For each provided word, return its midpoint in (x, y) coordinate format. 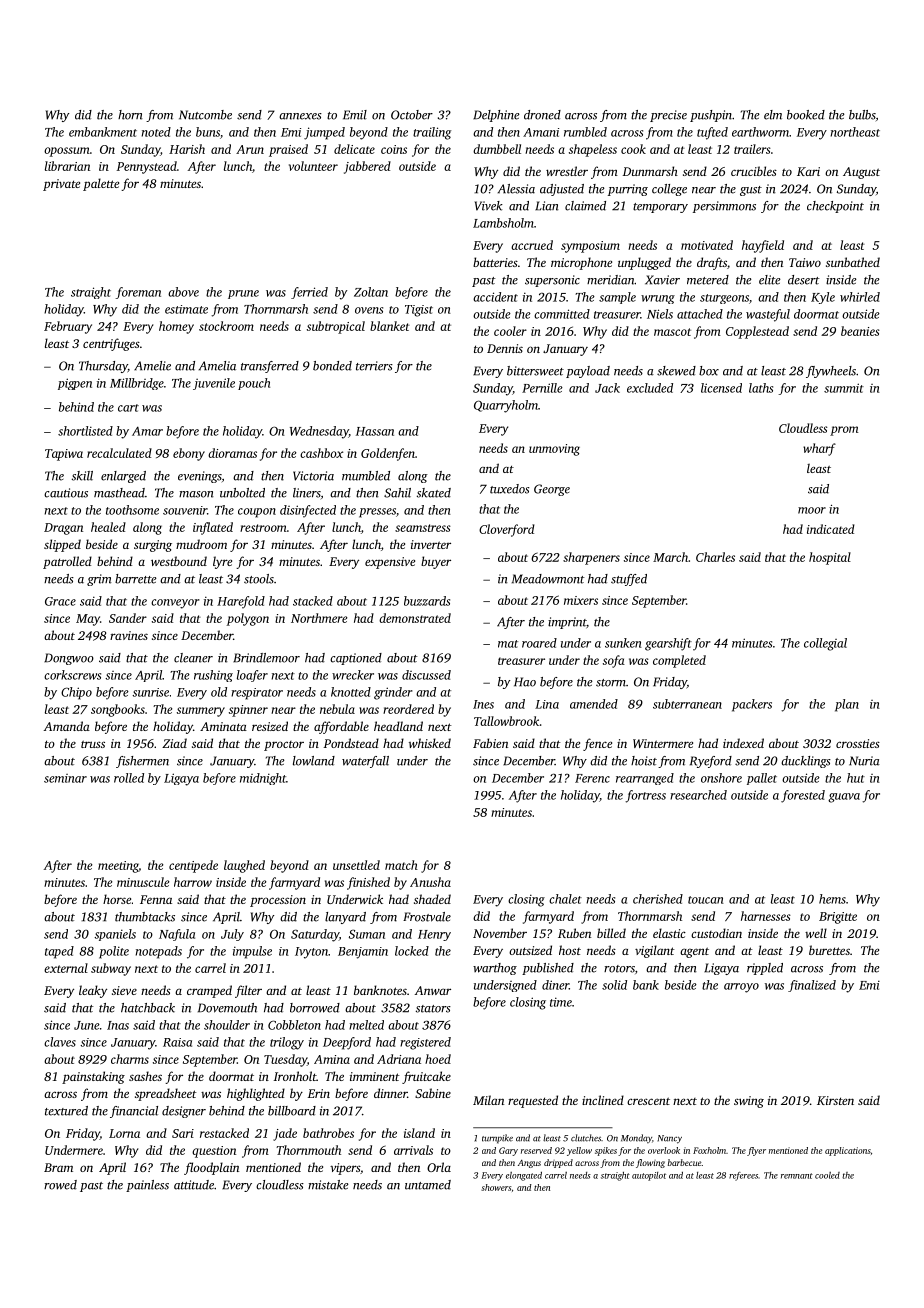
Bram (58, 1167)
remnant (797, 1176)
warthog (495, 969)
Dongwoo (69, 659)
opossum (67, 152)
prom (844, 431)
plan (847, 705)
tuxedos (509, 489)
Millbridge (137, 384)
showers (496, 1187)
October (412, 115)
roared (539, 643)
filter (248, 991)
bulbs (862, 115)
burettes (829, 950)
